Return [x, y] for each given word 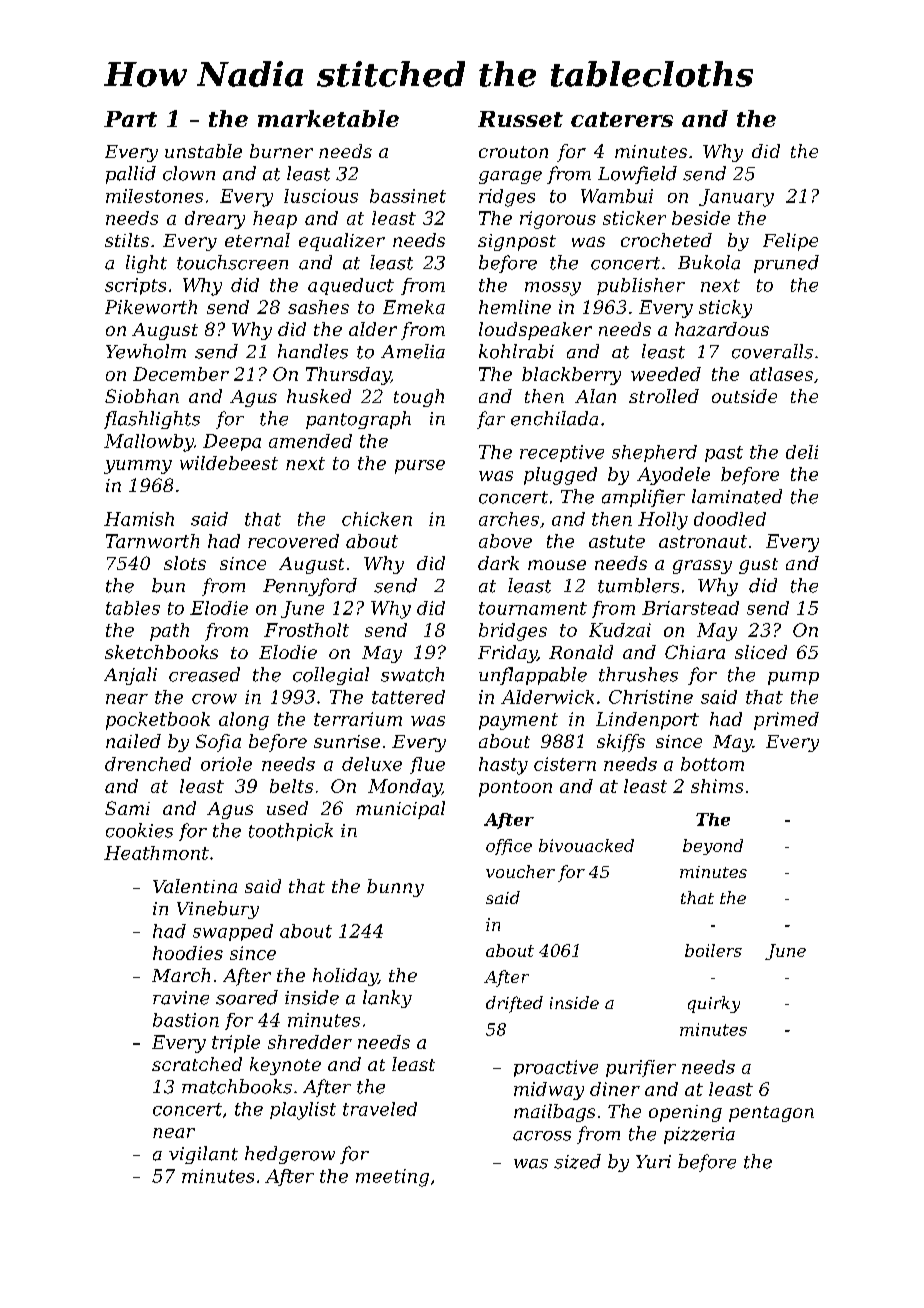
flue [427, 765]
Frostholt [306, 630]
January [736, 198]
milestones [154, 196]
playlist [303, 1111]
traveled [380, 1109]
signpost [517, 242]
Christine [651, 697]
